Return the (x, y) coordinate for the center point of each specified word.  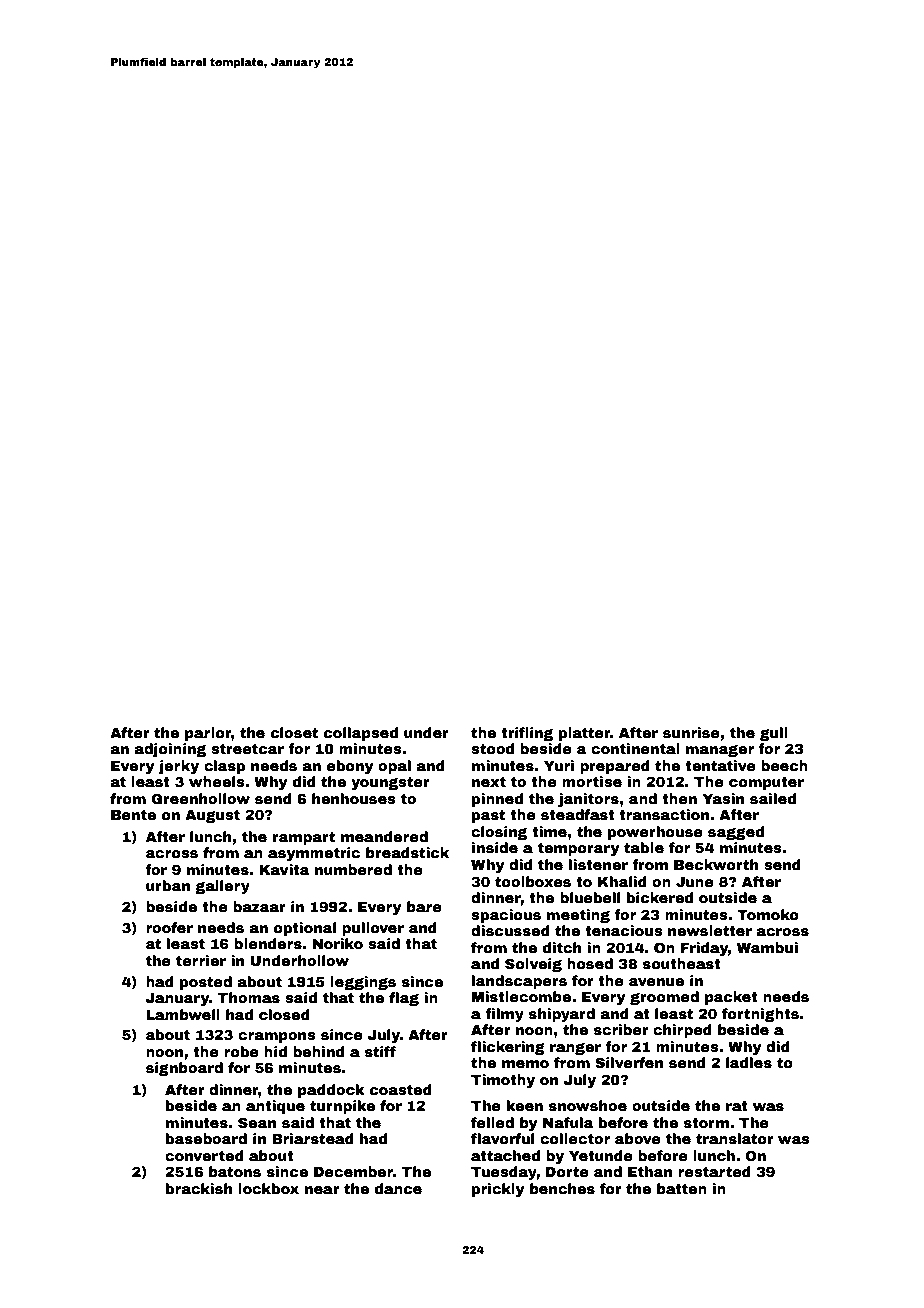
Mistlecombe (521, 996)
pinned (497, 800)
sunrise (691, 732)
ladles (749, 1062)
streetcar (247, 749)
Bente (133, 815)
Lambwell (183, 1014)
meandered (384, 836)
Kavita (284, 869)
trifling (527, 734)
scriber (621, 1029)
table (644, 847)
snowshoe (588, 1105)
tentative (720, 765)
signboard (184, 1069)
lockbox (268, 1188)
